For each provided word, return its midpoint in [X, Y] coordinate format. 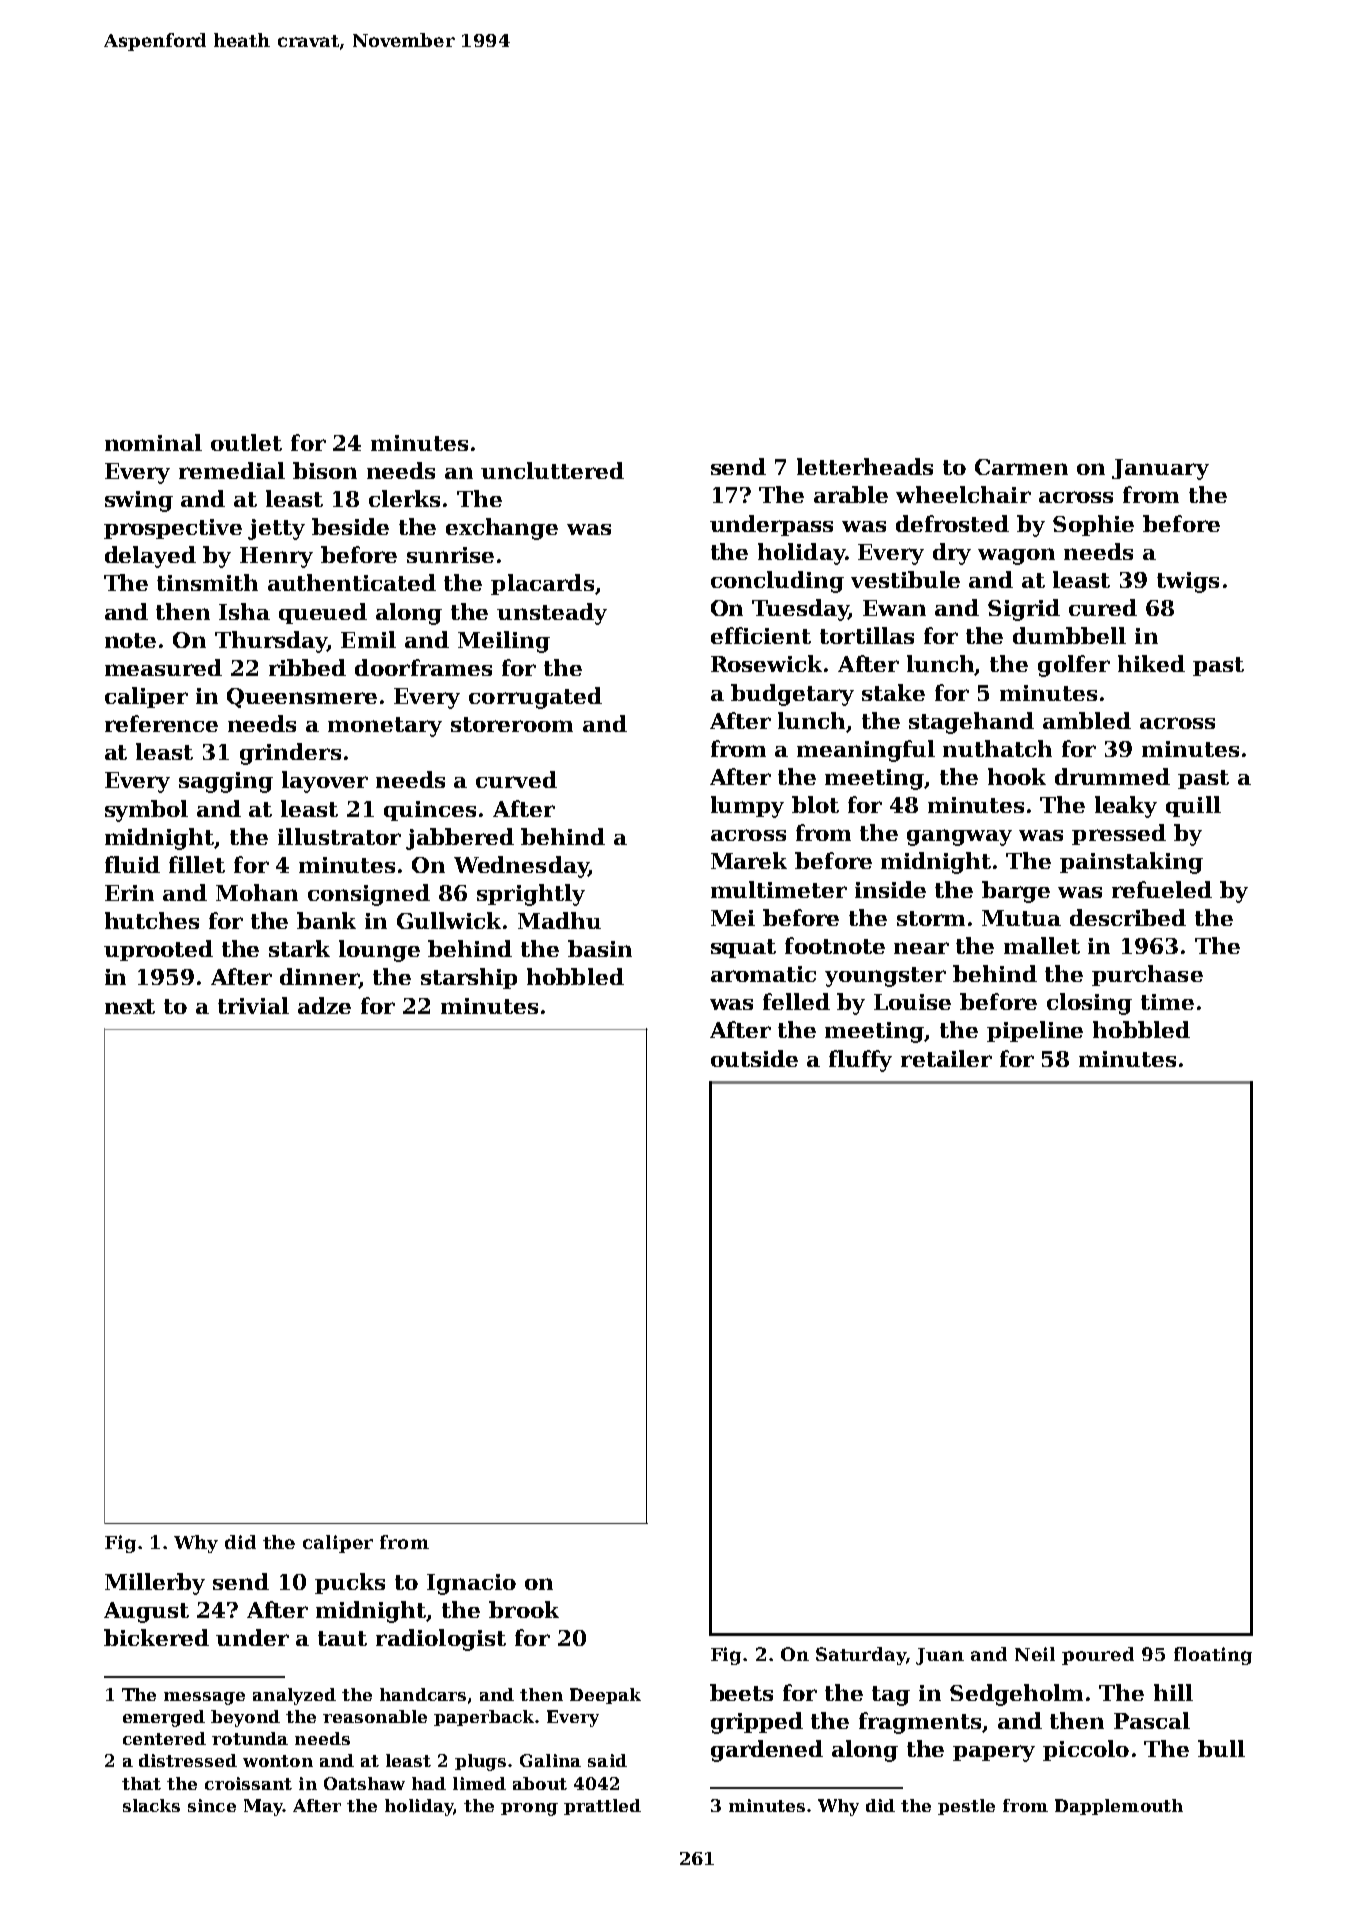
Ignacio [471, 1584]
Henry [276, 557]
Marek [749, 860]
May [263, 1807]
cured [1103, 607]
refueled [1162, 889]
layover [325, 782]
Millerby [155, 1584]
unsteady [552, 614]
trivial [253, 1005]
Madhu [559, 920]
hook [1017, 776]
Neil [1035, 1654]
